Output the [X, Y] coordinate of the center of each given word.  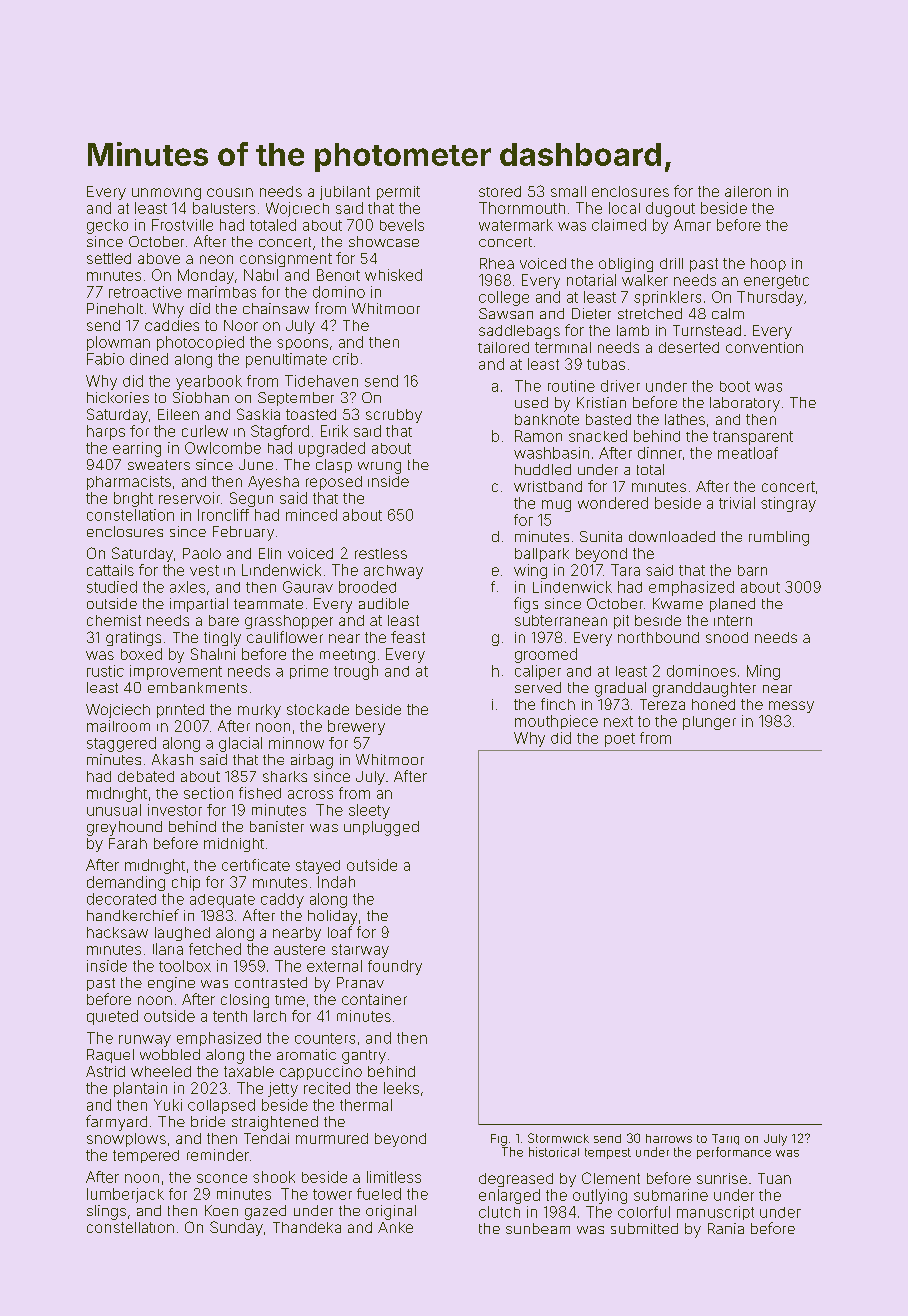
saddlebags [519, 332]
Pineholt [115, 308]
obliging [626, 265]
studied [112, 587]
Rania [726, 1228]
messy [791, 707]
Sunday [236, 1228]
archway [393, 572]
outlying [600, 1196]
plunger [709, 723]
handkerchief [133, 915]
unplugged [381, 828]
